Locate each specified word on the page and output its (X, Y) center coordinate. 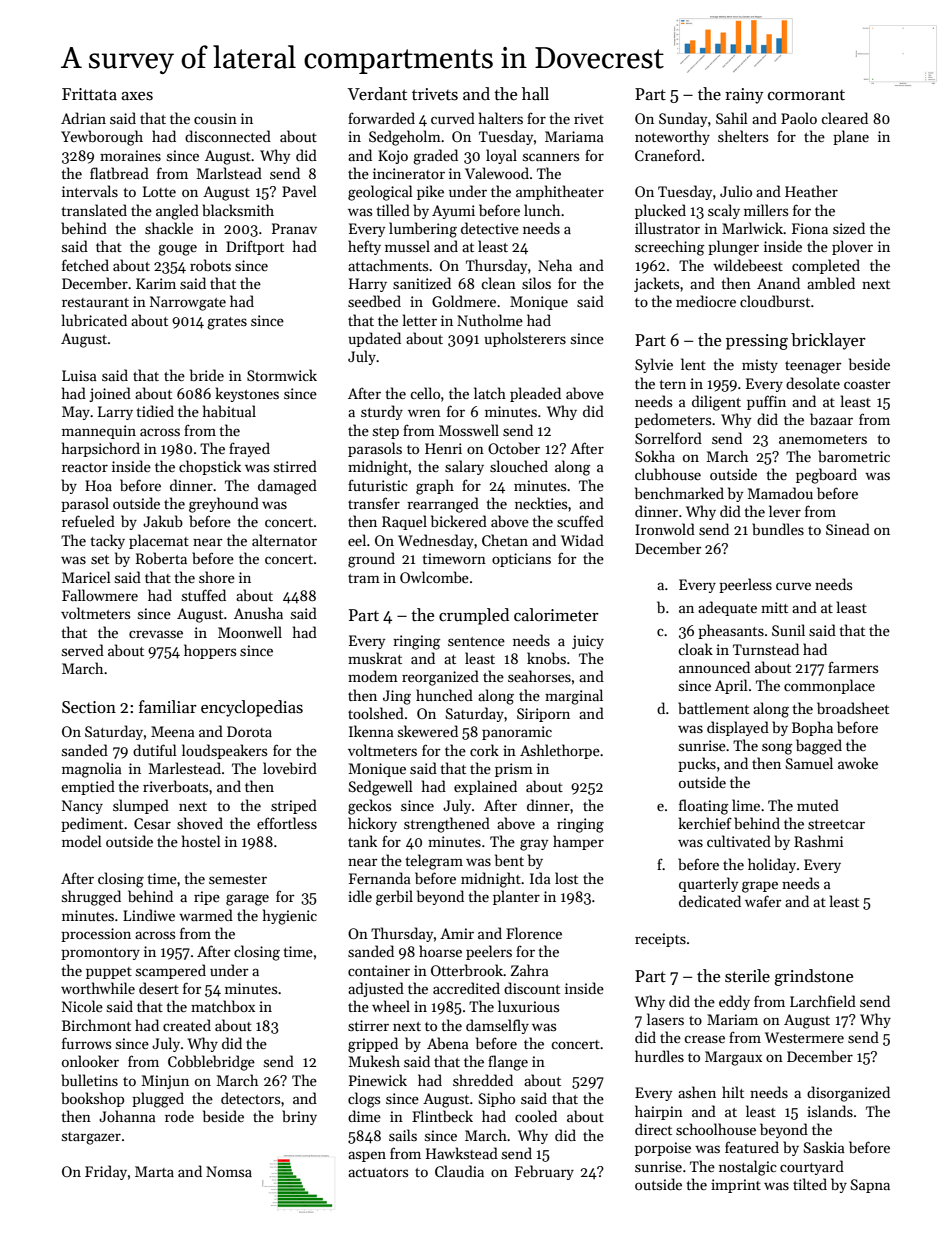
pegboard (826, 476)
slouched (519, 466)
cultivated (739, 841)
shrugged (91, 898)
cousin (215, 118)
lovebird (290, 768)
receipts (660, 940)
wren (424, 413)
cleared (844, 118)
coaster (867, 384)
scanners (551, 157)
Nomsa (229, 1171)
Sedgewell (381, 788)
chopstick (210, 467)
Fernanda (380, 878)
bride (207, 375)
